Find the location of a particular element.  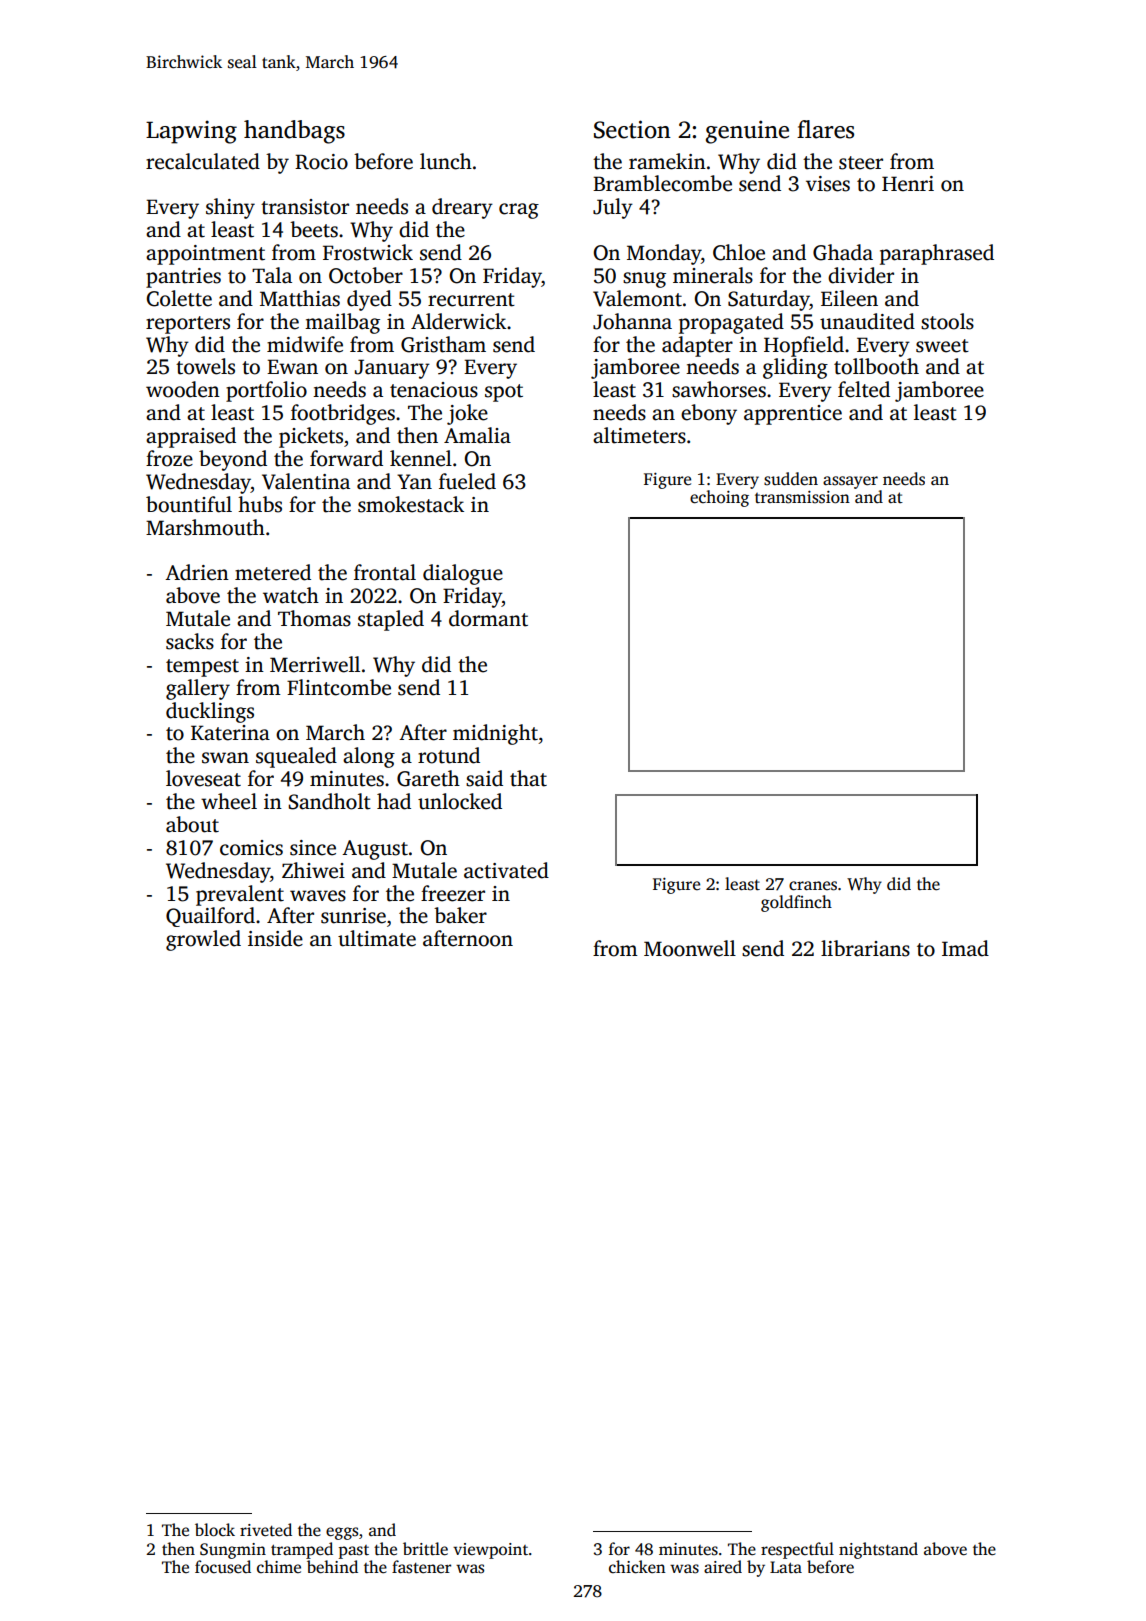

altimeters is located at coordinates (639, 435).
